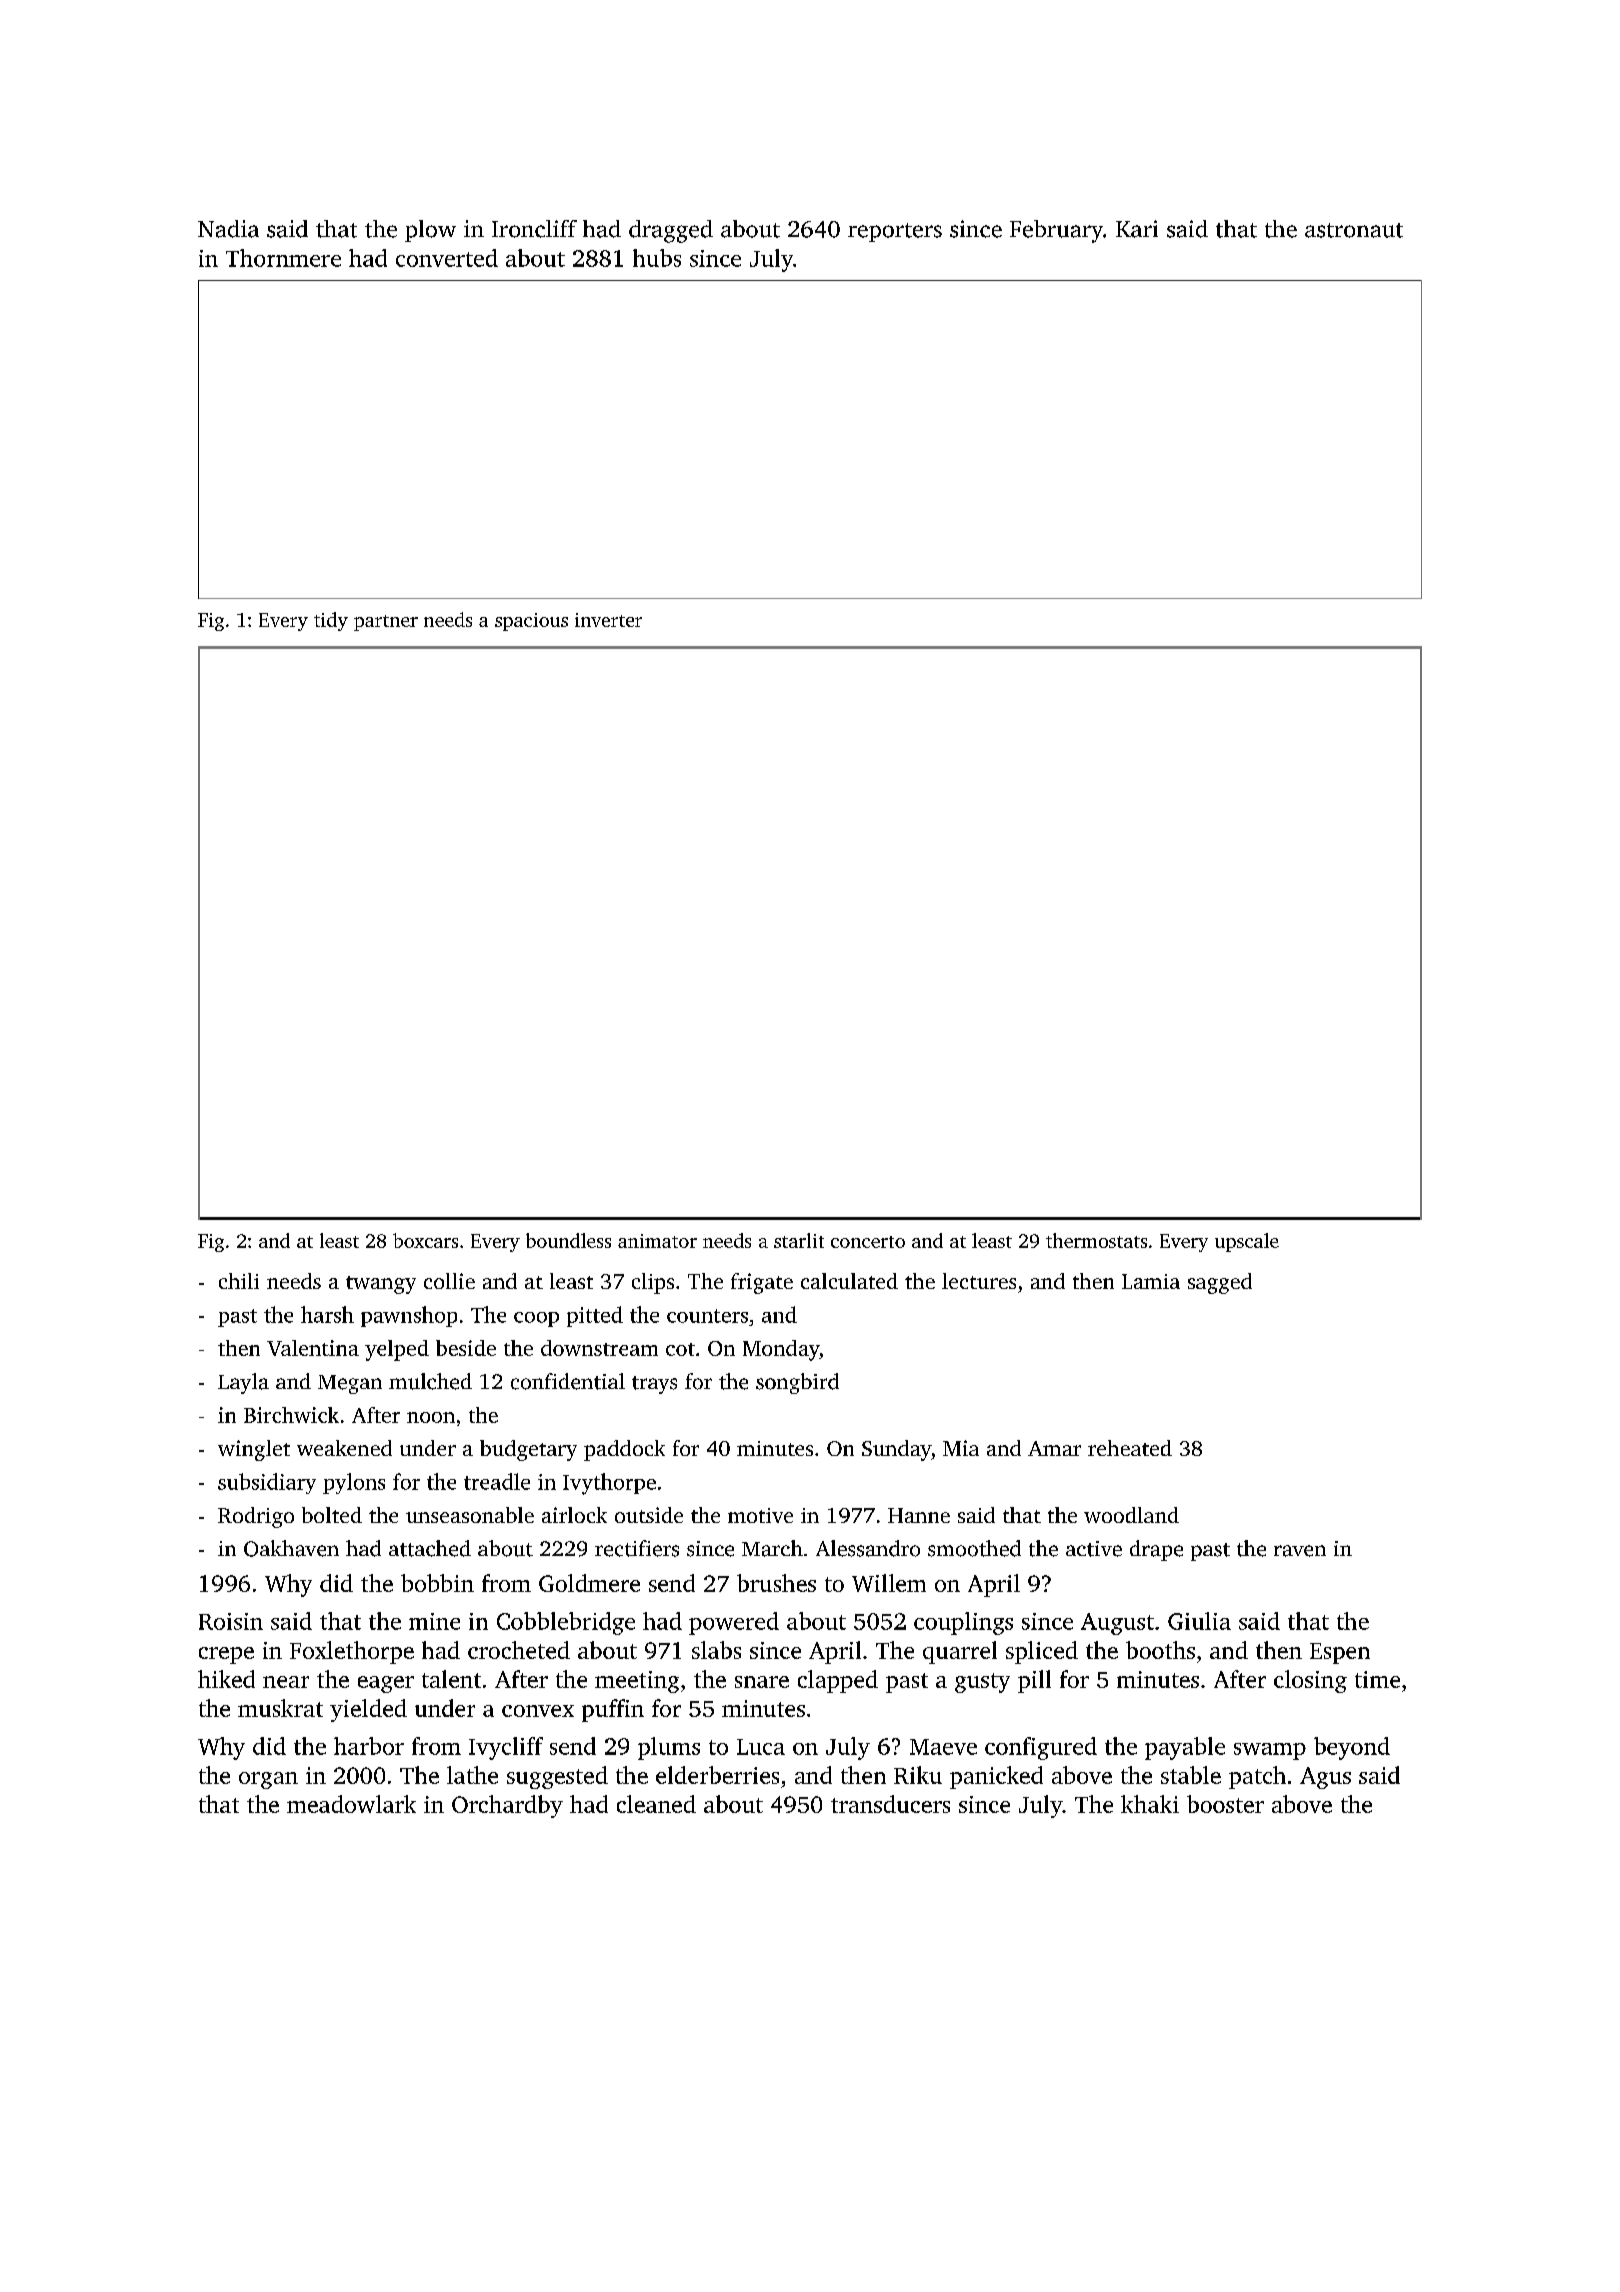  What do you see at coordinates (228, 229) in the document?
I see `Nadia` at bounding box center [228, 229].
